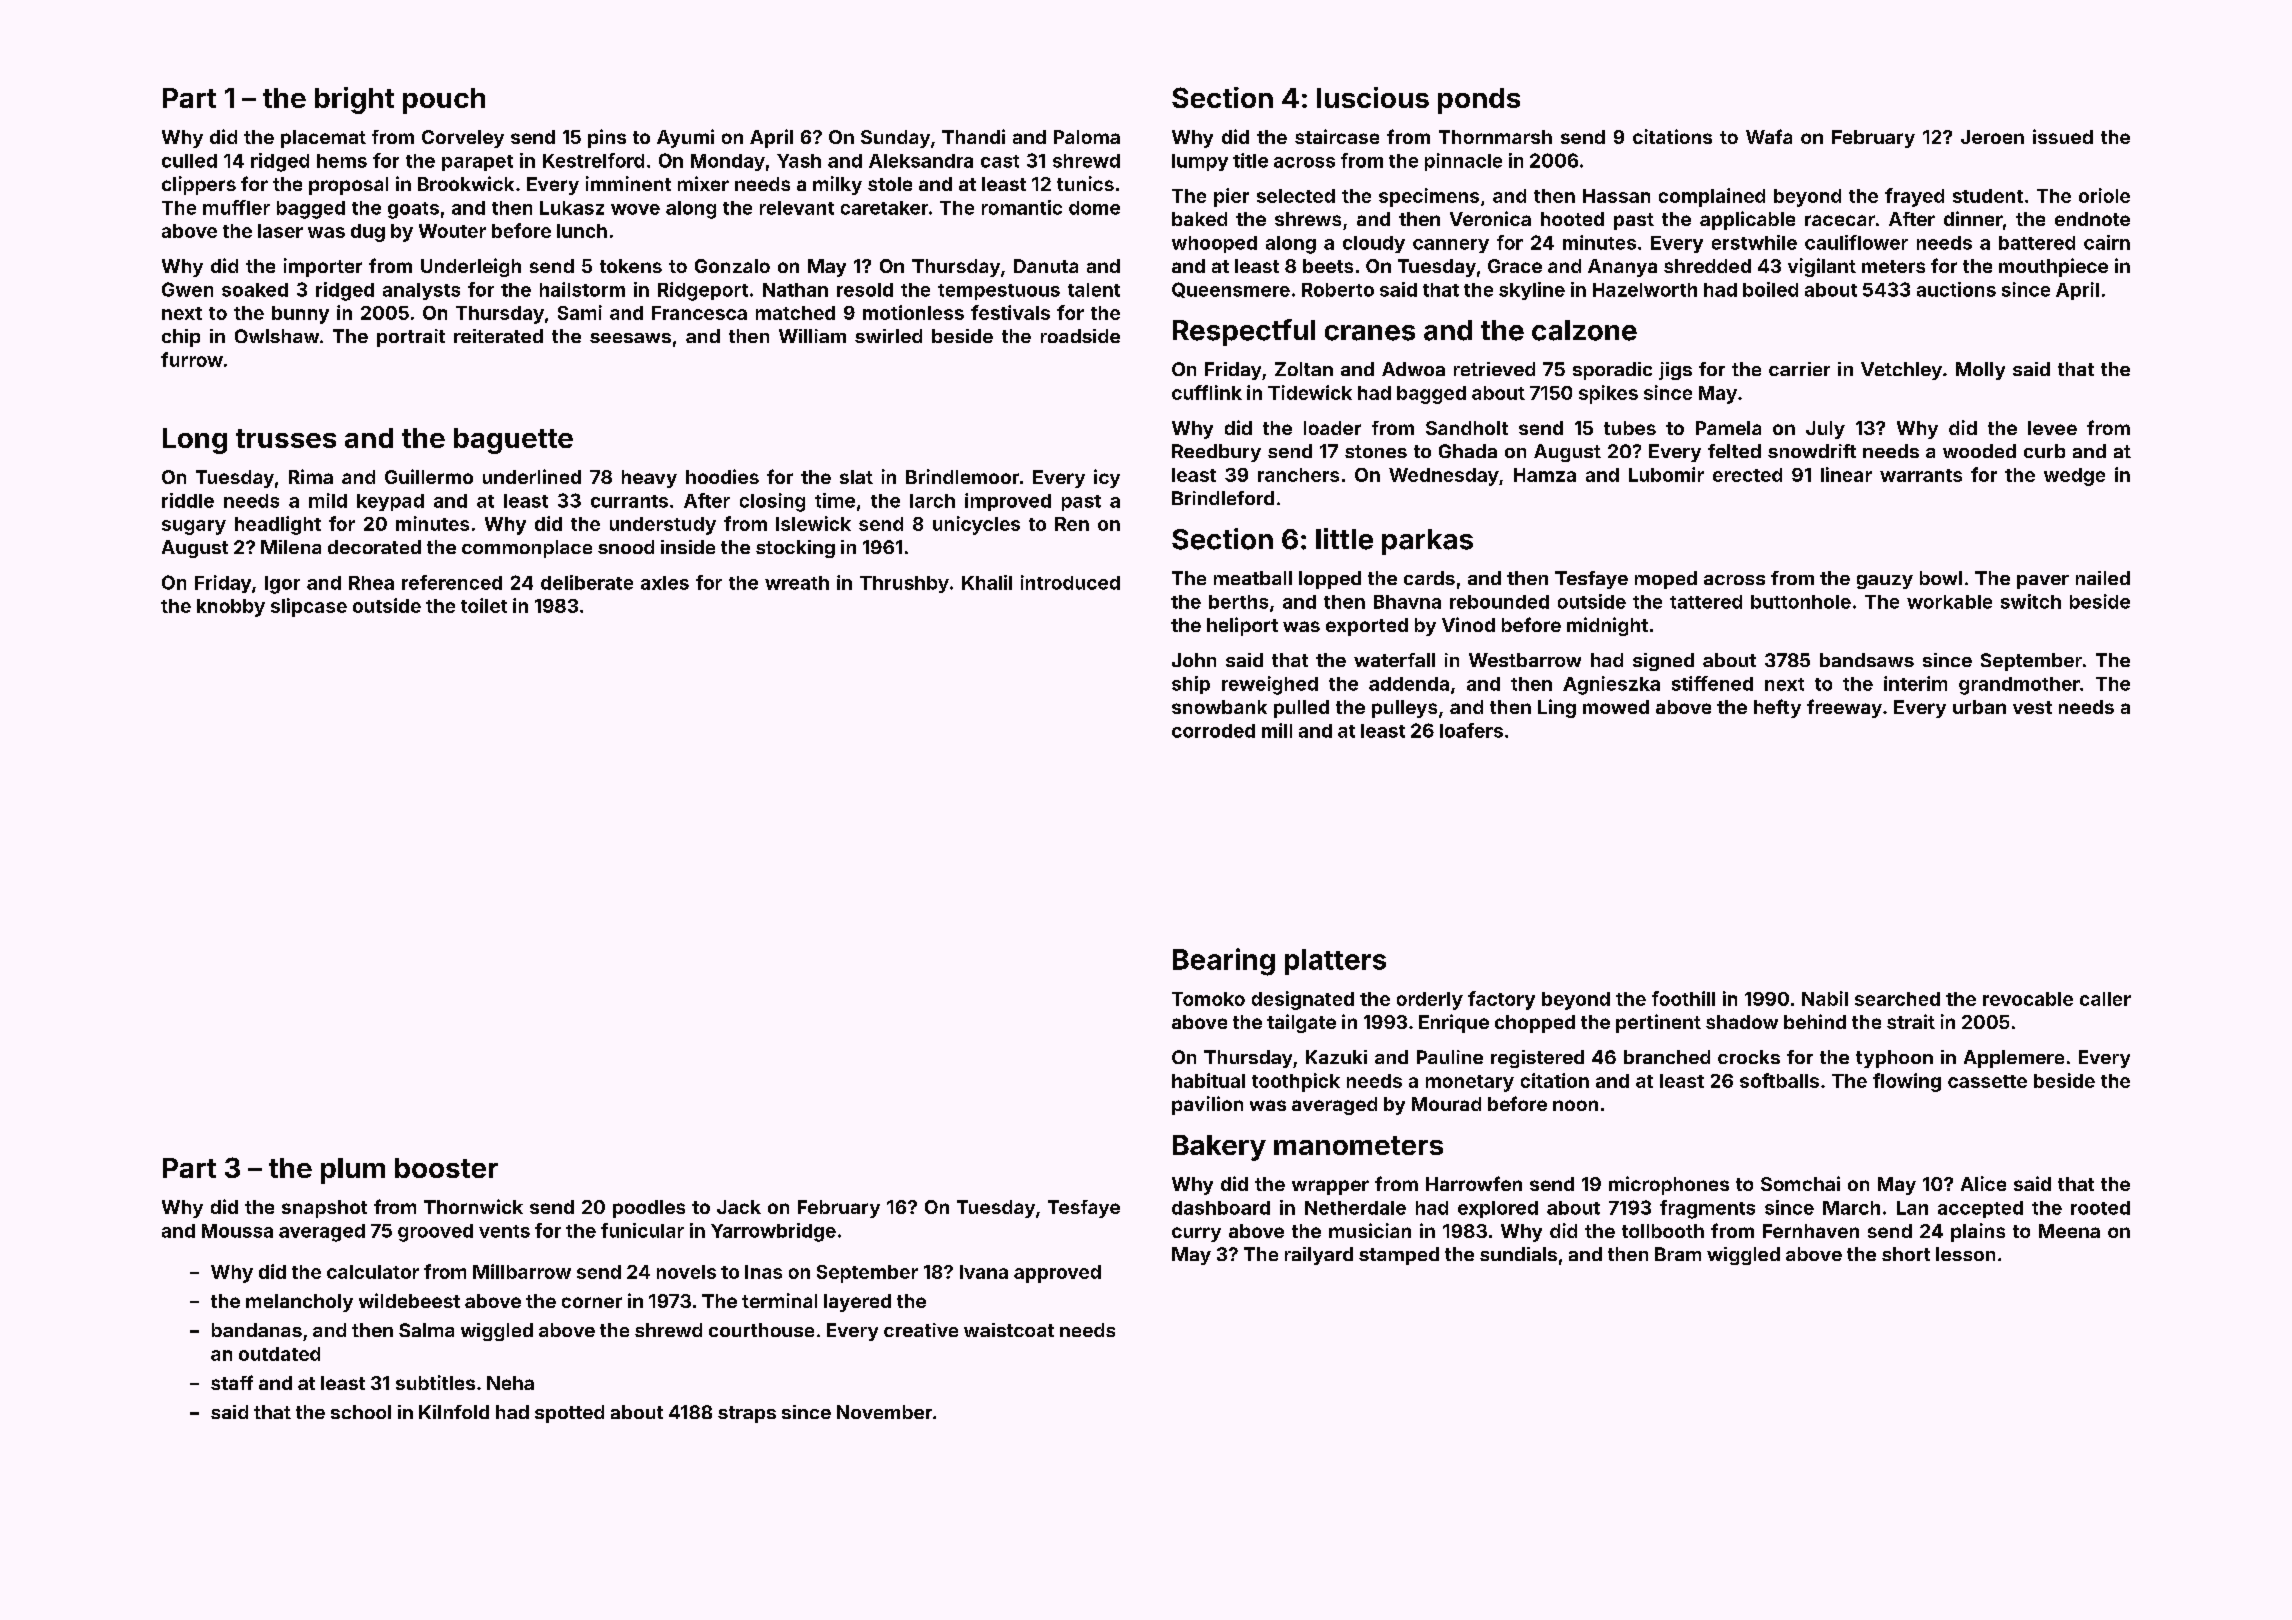 The width and height of the image is (2292, 1620). I want to click on beets, so click(1328, 266).
